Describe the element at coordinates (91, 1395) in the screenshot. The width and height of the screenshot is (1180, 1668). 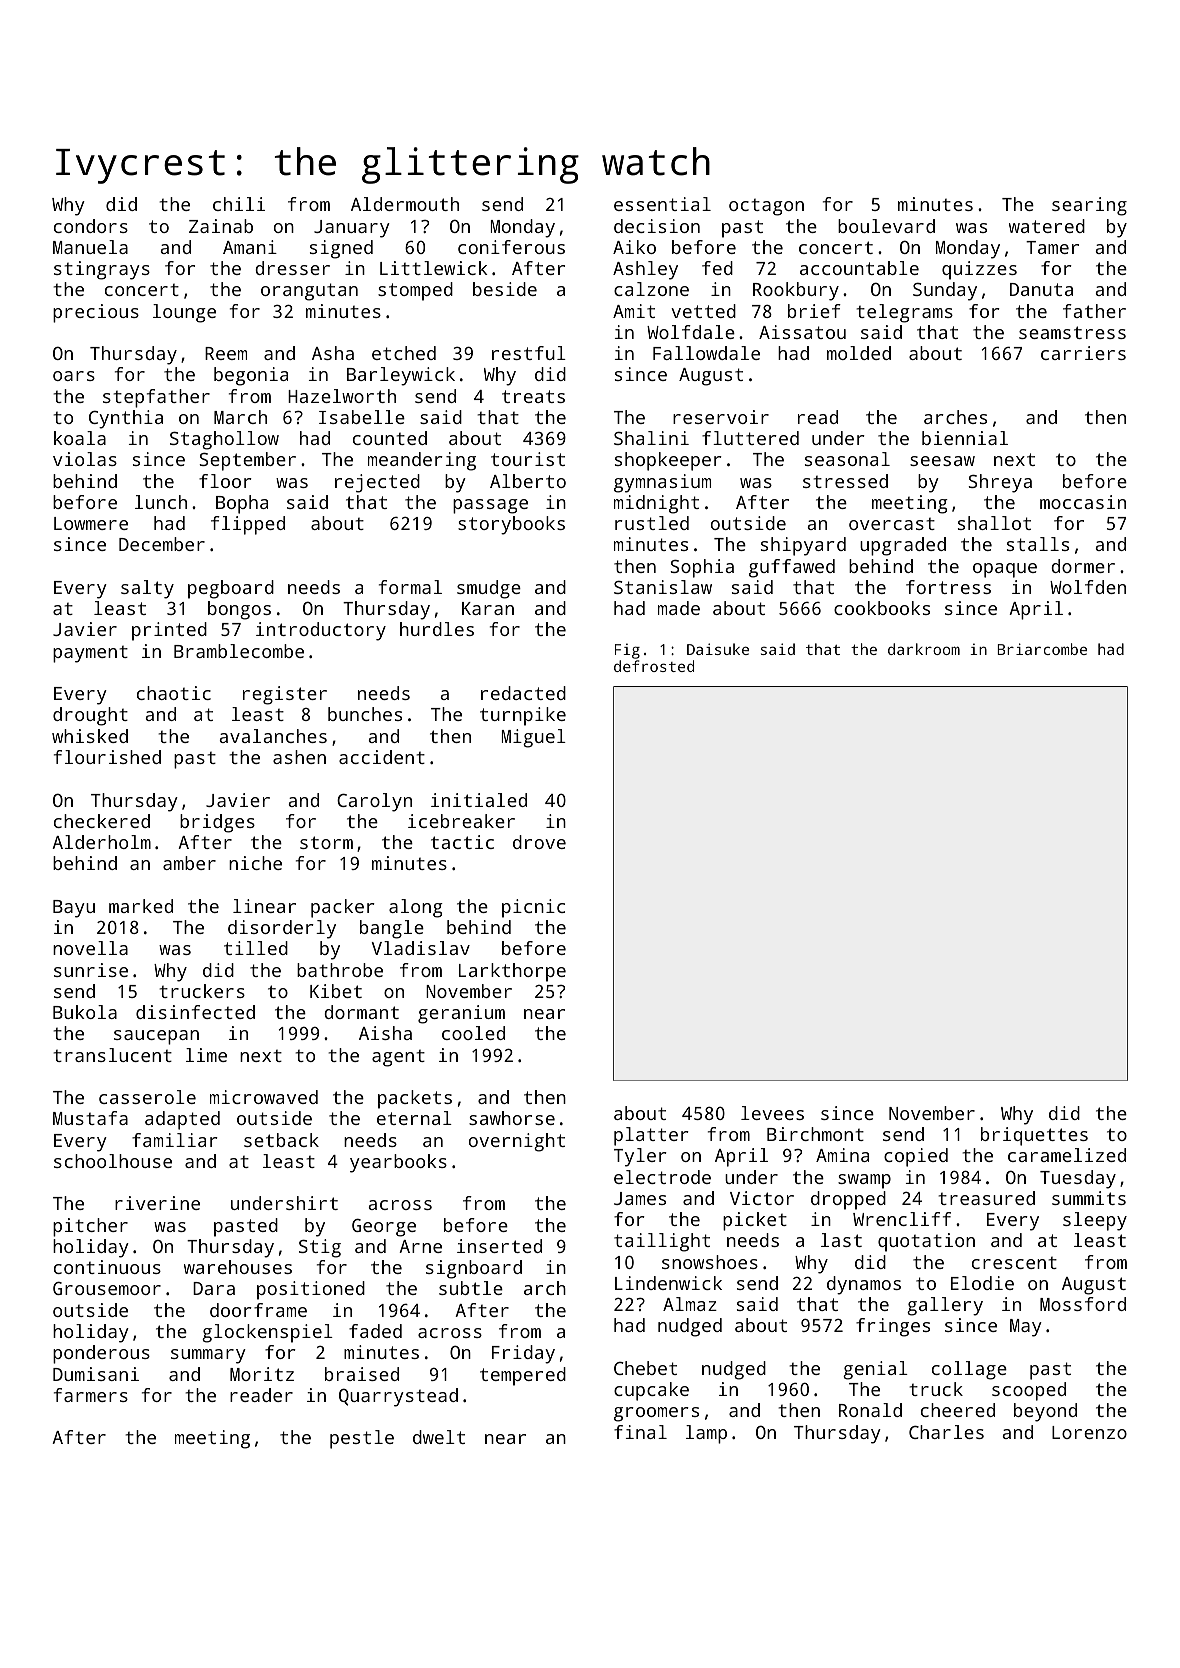
I see `farmers` at that location.
